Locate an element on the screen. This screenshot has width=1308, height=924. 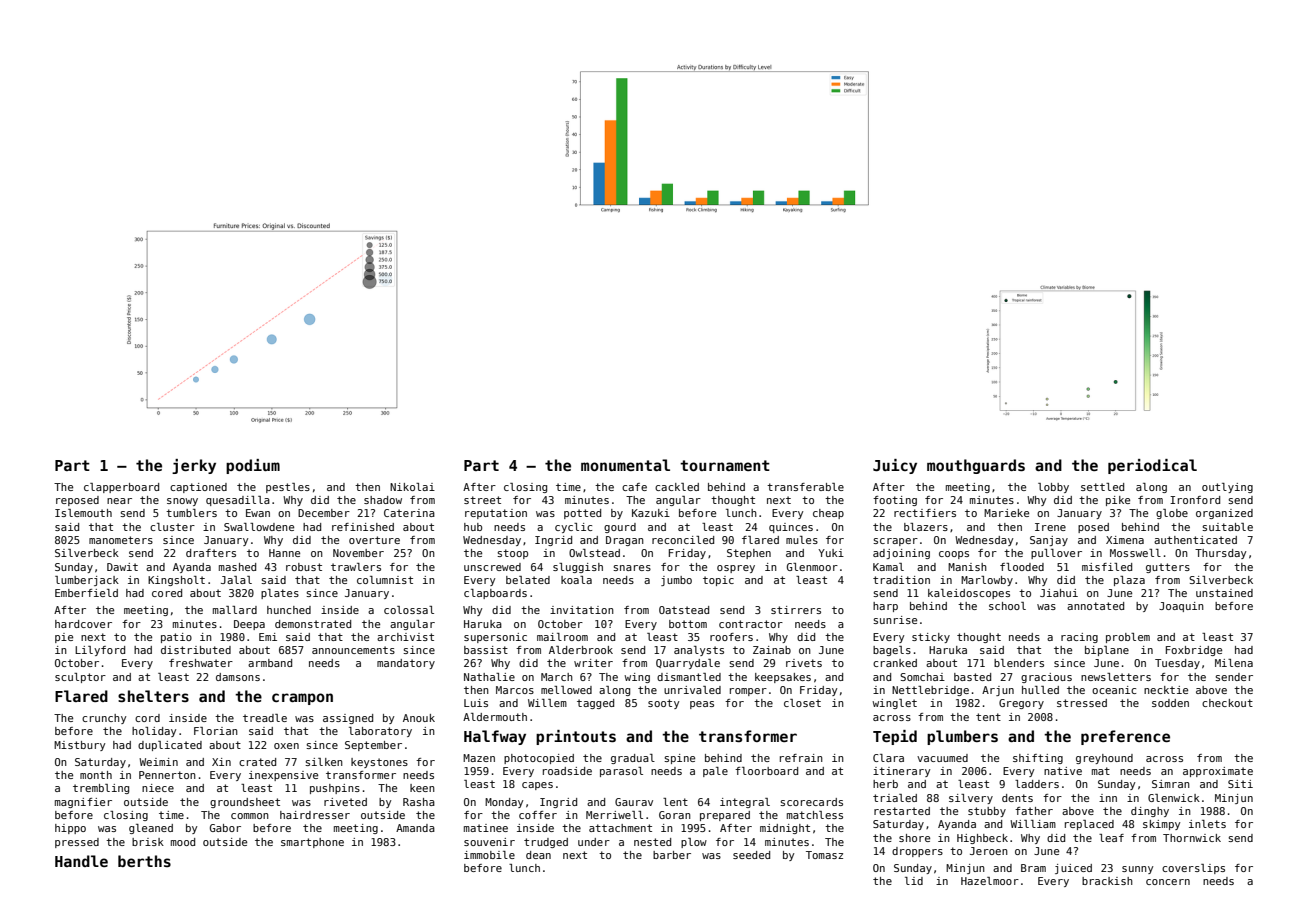
Marieke is located at coordinates (1006, 513).
